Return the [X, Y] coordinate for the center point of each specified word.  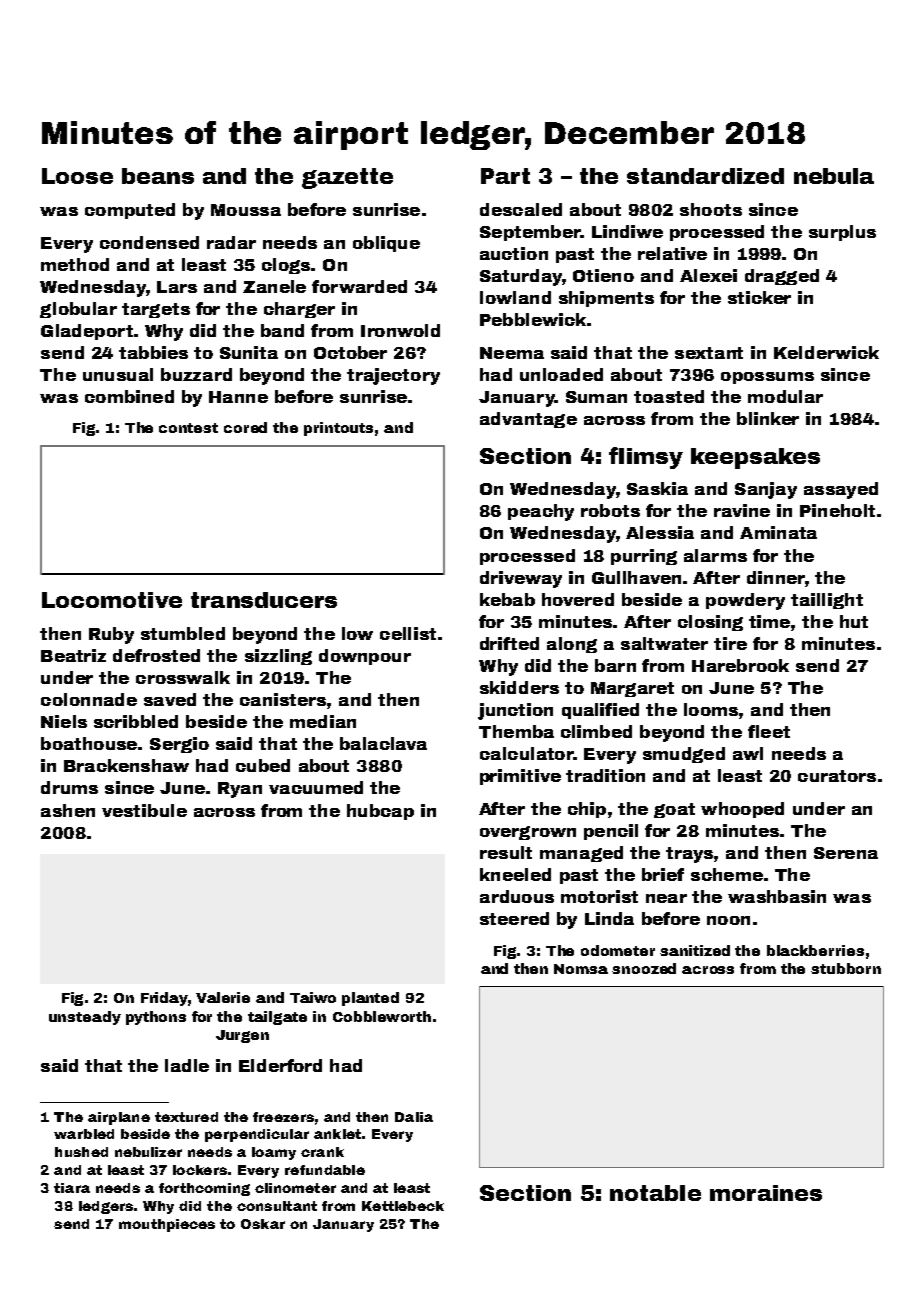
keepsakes [755, 458]
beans [158, 176]
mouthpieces [167, 1225]
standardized [705, 176]
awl [748, 753]
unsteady [85, 1018]
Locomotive [112, 600]
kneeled [515, 874]
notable [655, 1193]
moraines [766, 1193]
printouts [338, 429]
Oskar [263, 1224]
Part [505, 176]
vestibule [144, 810]
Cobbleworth [382, 1016]
